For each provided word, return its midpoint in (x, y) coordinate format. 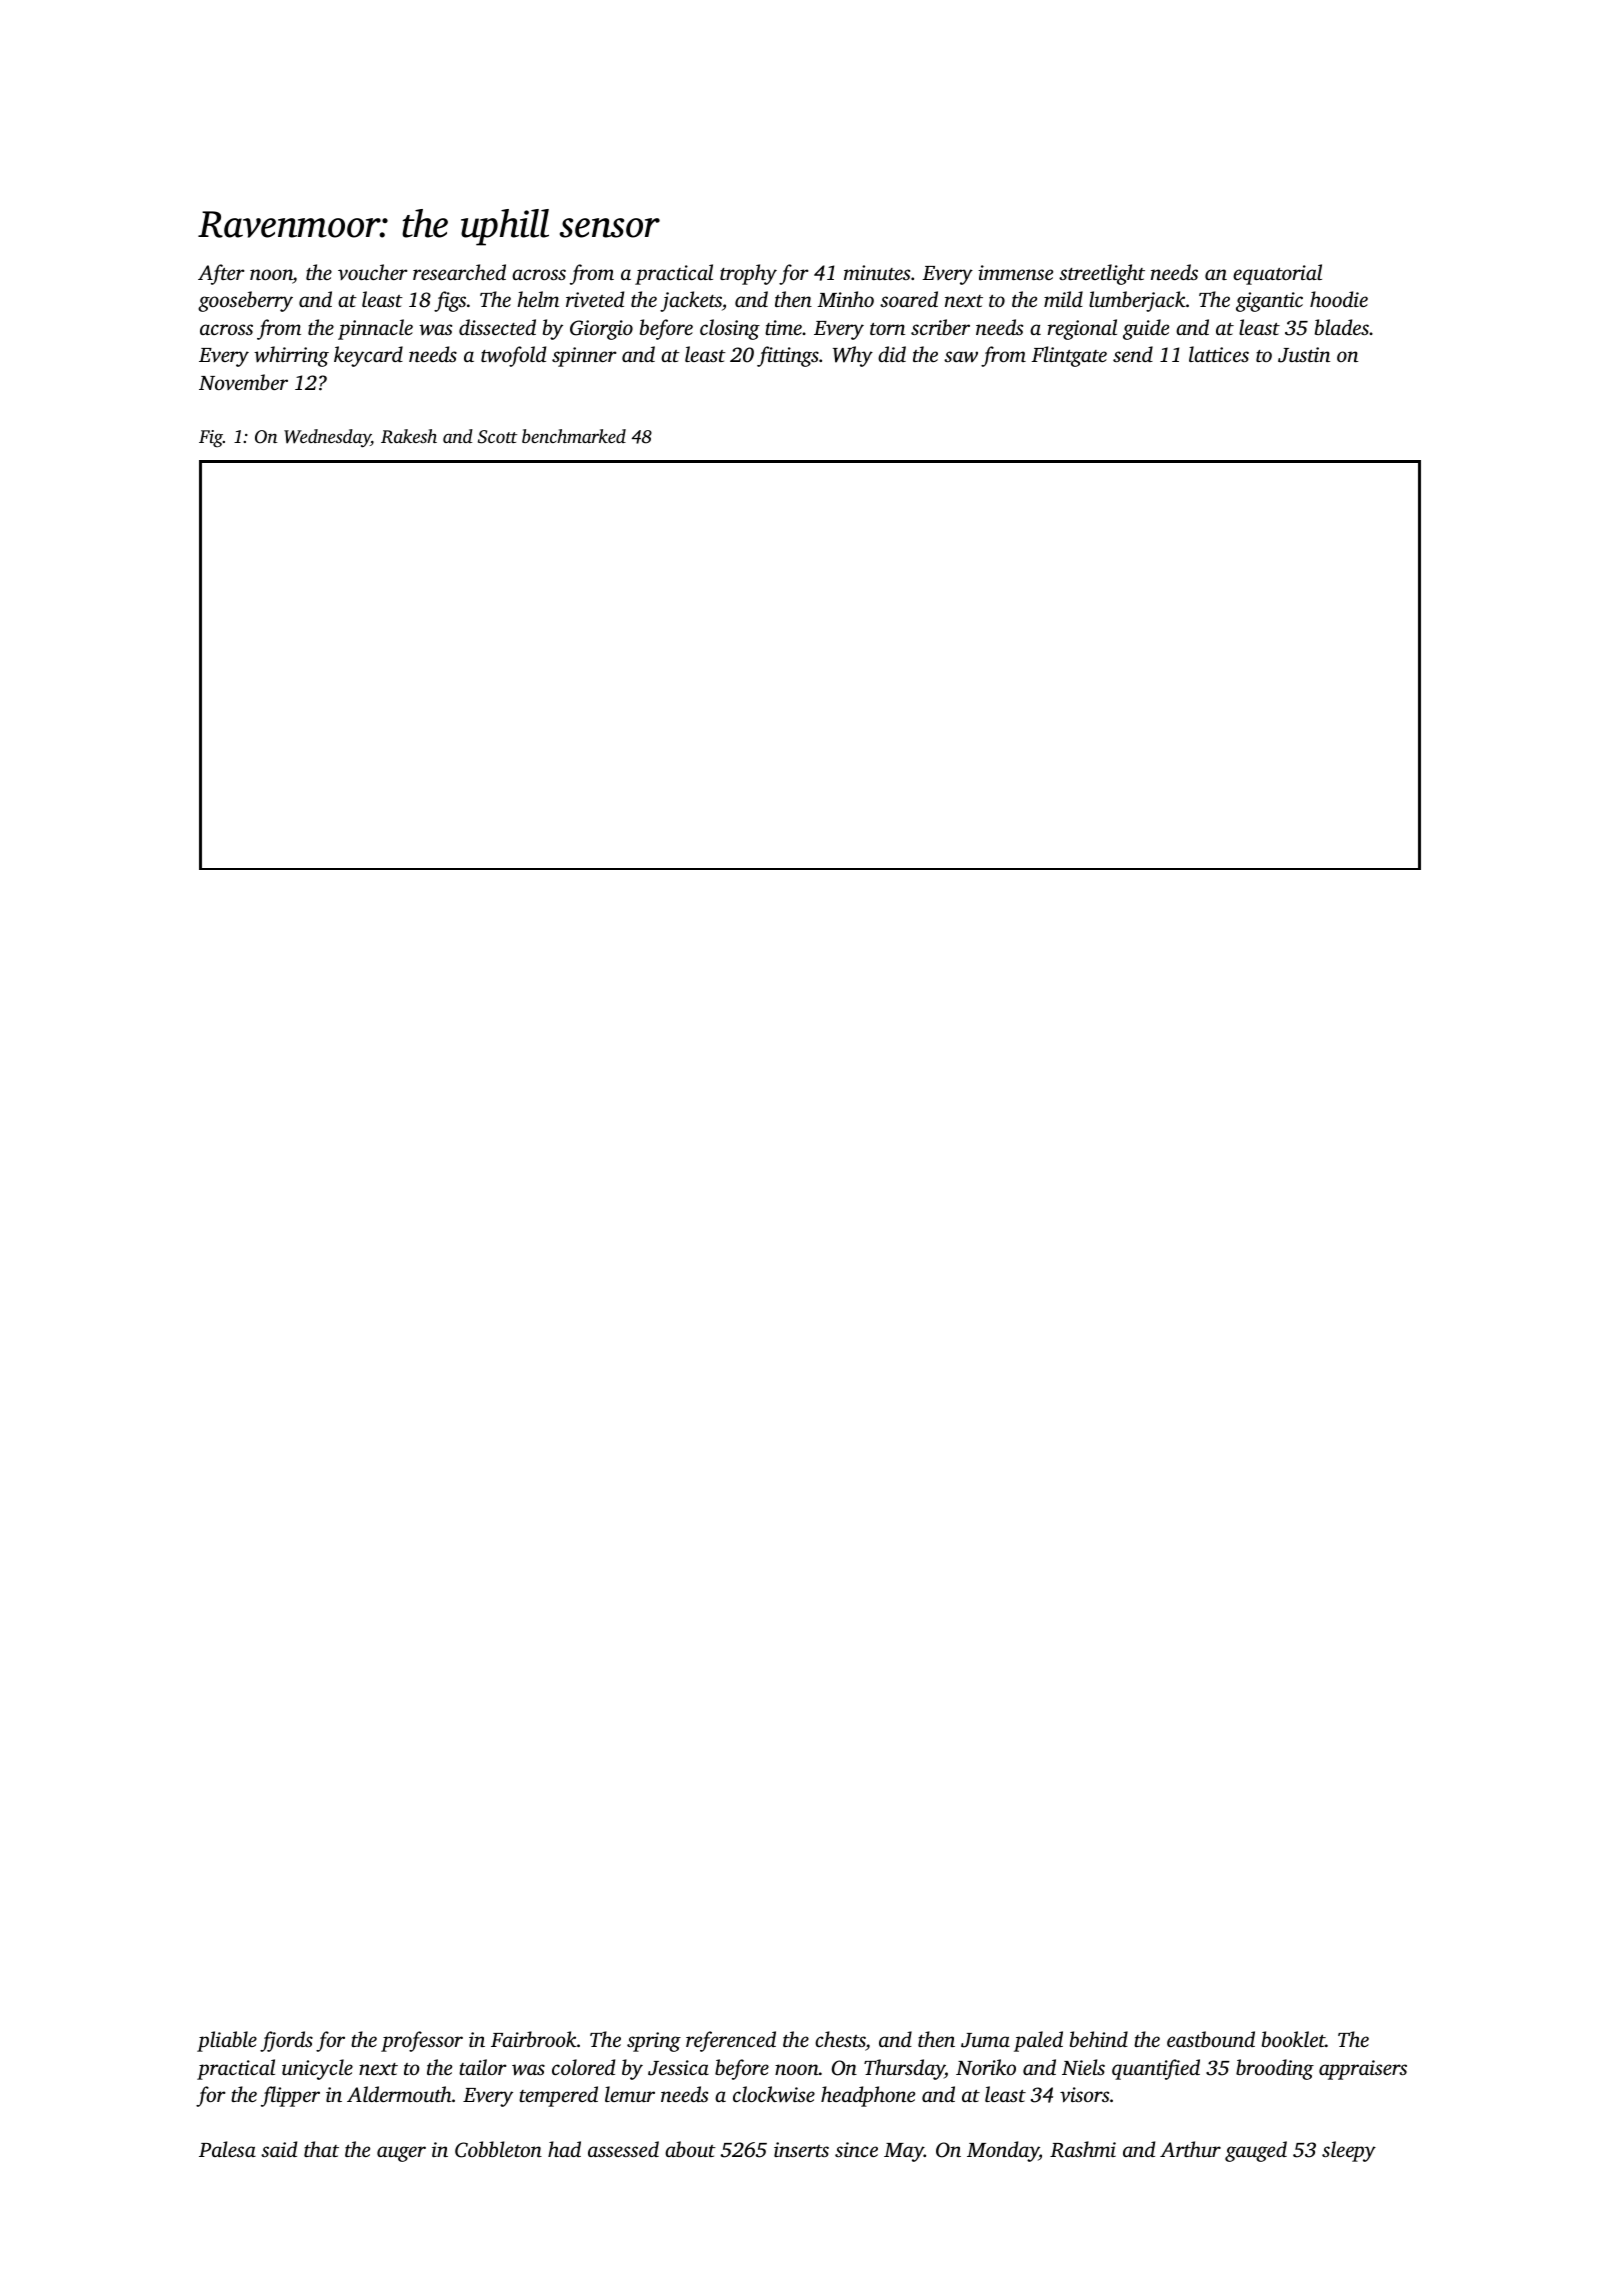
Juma (985, 2040)
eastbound (1211, 2039)
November (243, 382)
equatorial (1277, 274)
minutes (877, 272)
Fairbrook (534, 2039)
